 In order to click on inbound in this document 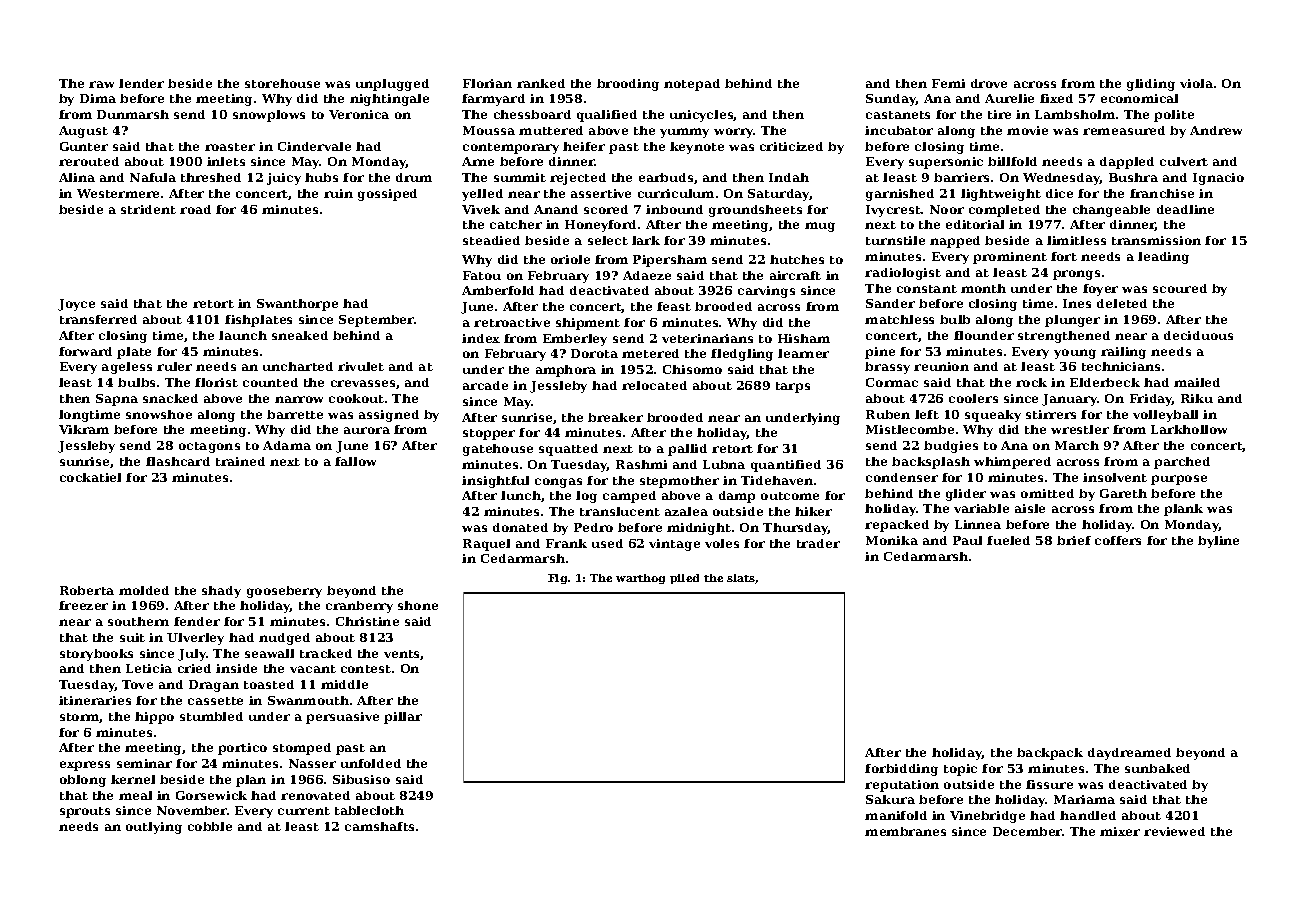, I will do `click(674, 209)`.
